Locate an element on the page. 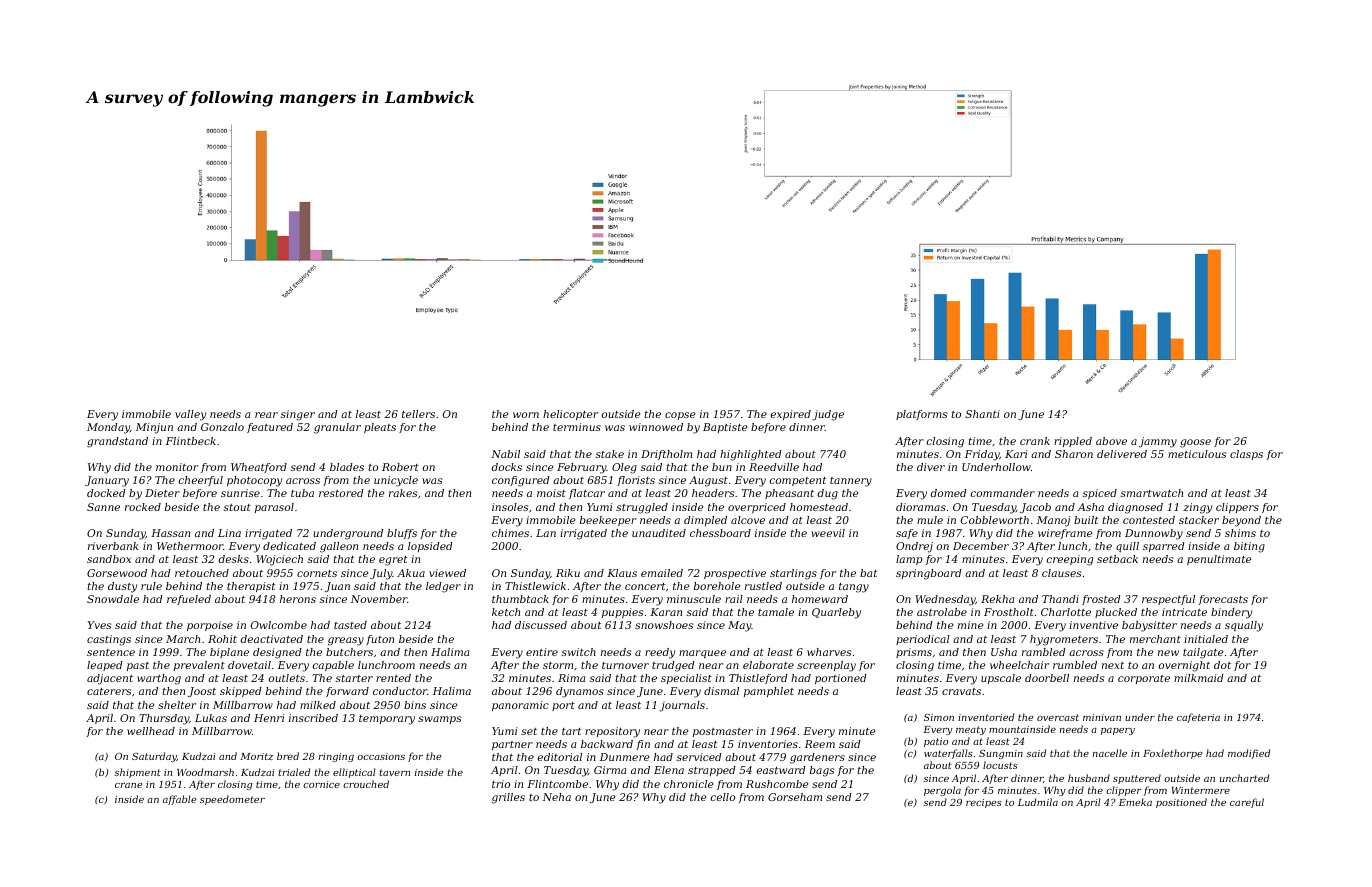  borehole is located at coordinates (717, 586).
